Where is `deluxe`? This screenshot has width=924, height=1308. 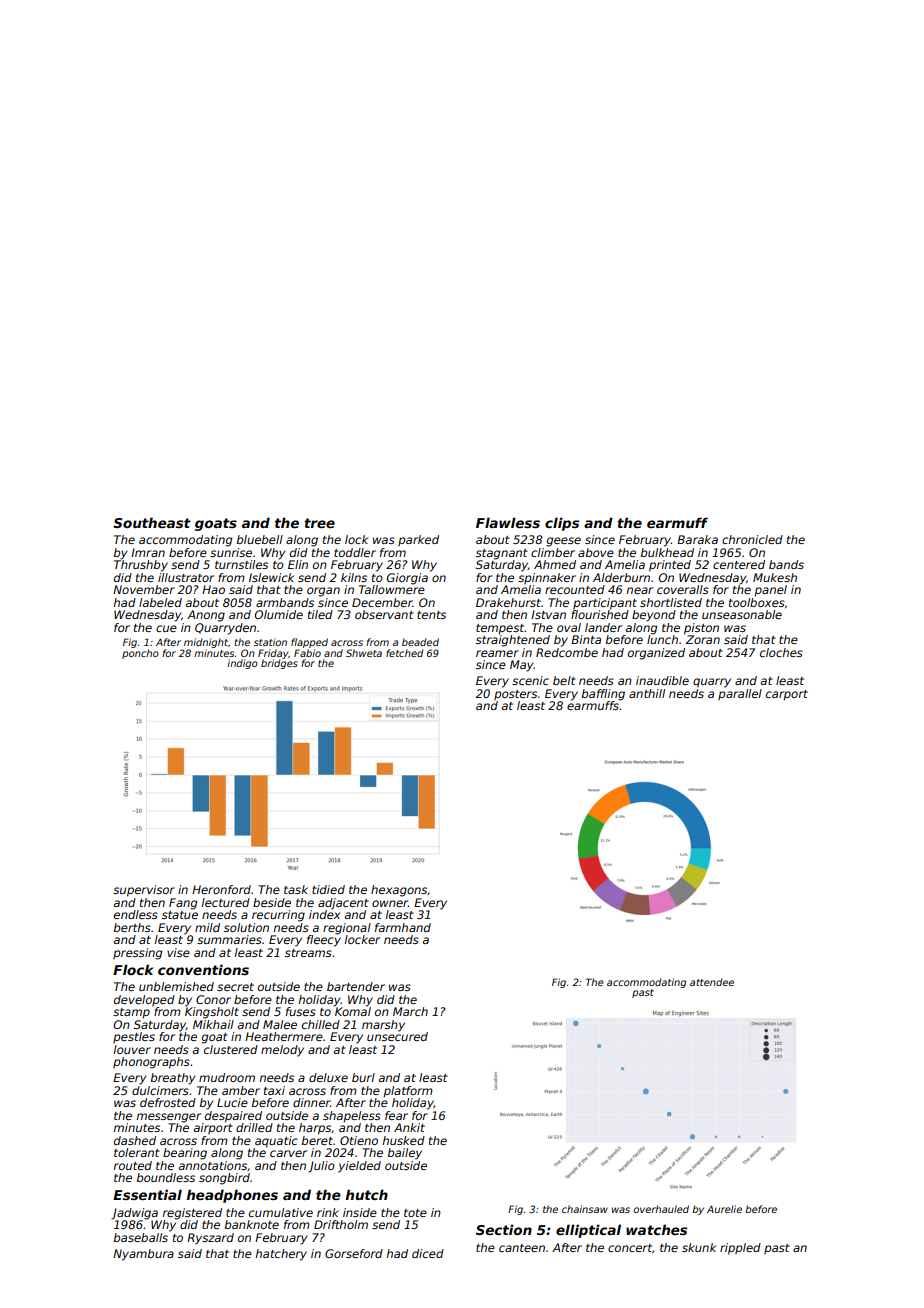 deluxe is located at coordinates (328, 1077).
